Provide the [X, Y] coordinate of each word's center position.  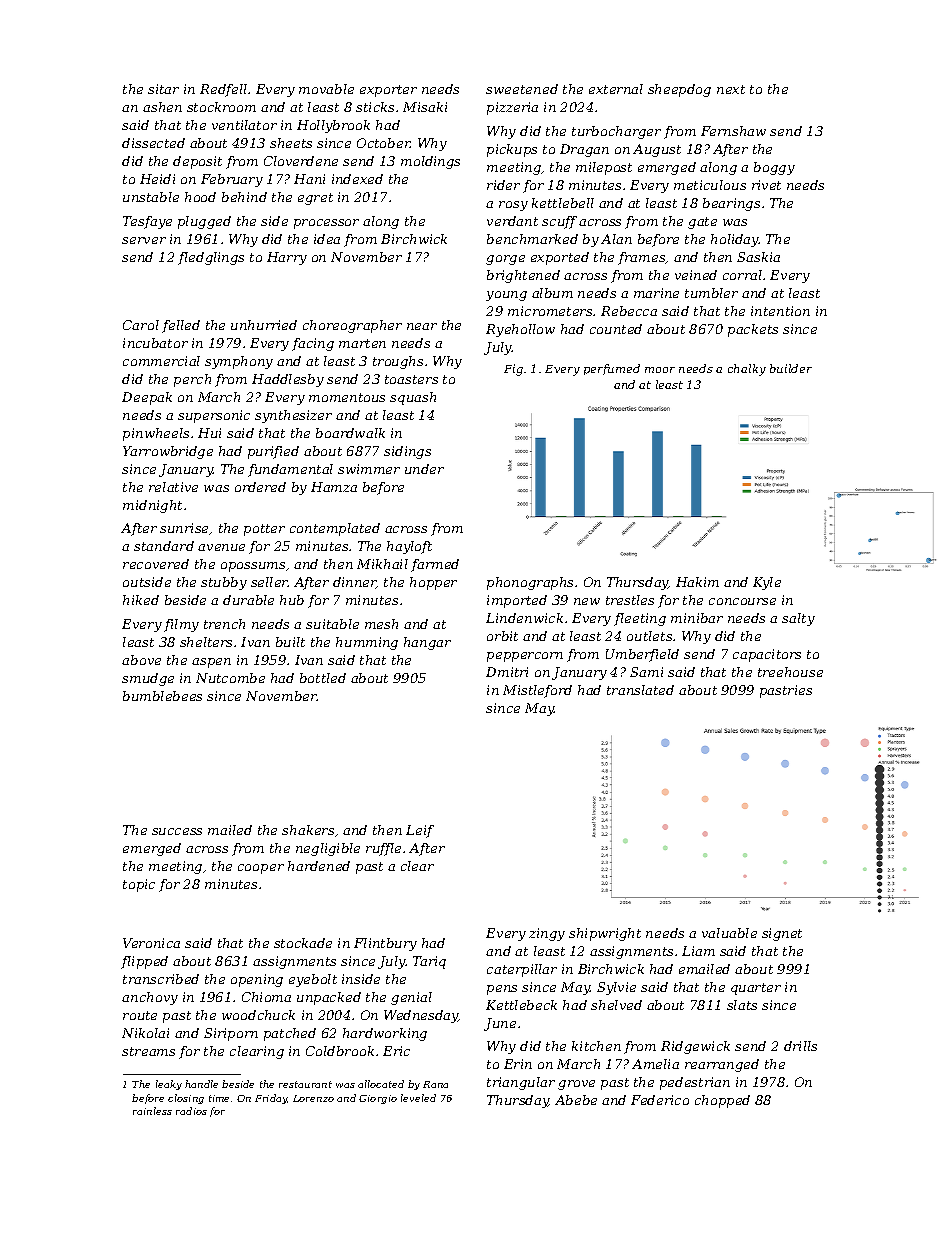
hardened [319, 866]
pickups [512, 150]
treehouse [790, 672]
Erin [518, 1064]
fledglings [211, 258]
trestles [630, 600]
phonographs [530, 583]
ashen [162, 107]
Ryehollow [520, 330]
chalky [747, 370]
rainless [152, 1111]
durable [248, 600]
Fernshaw [733, 131]
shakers [308, 830]
